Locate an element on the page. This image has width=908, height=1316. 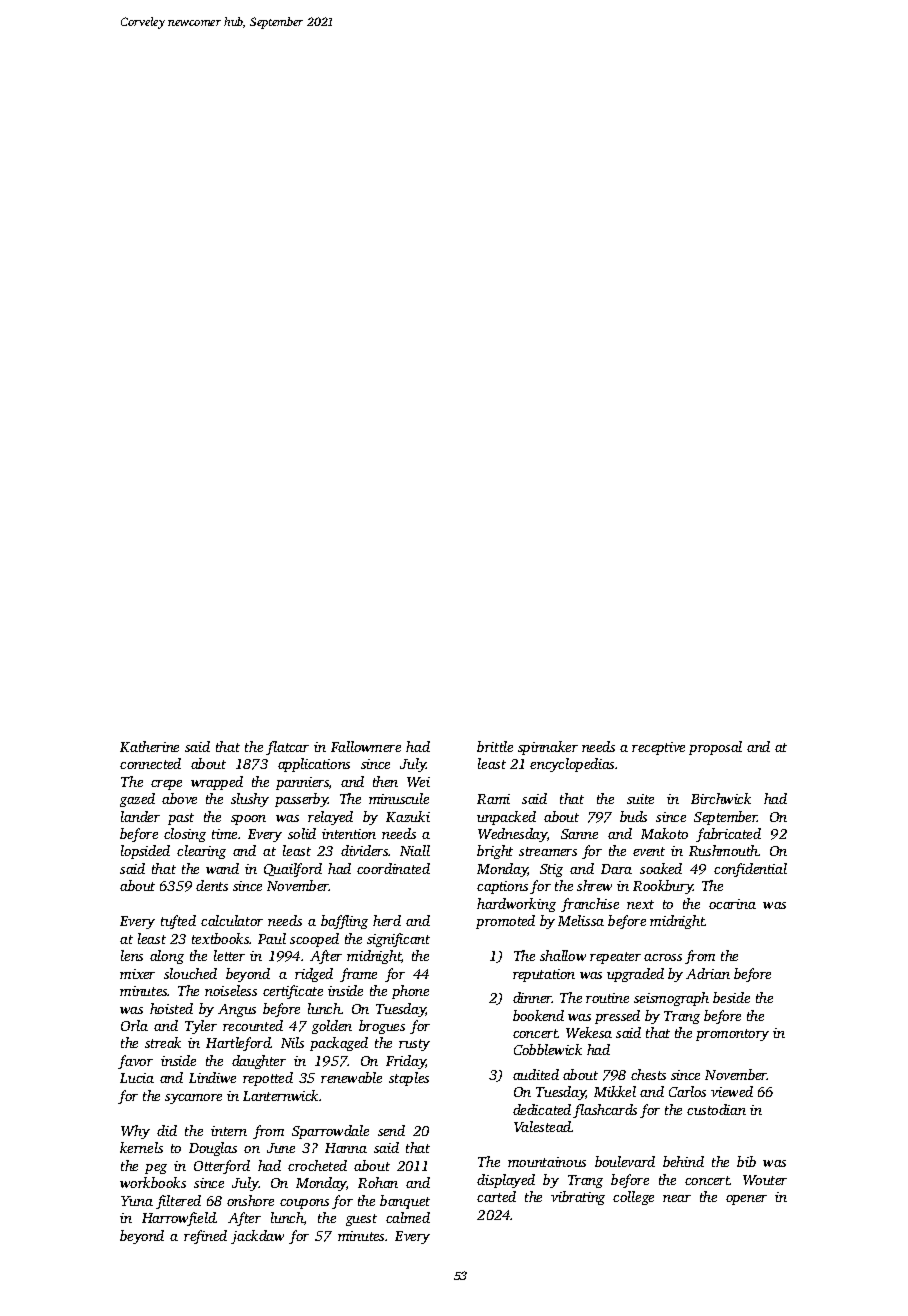
Harrowfield is located at coordinates (179, 1219).
